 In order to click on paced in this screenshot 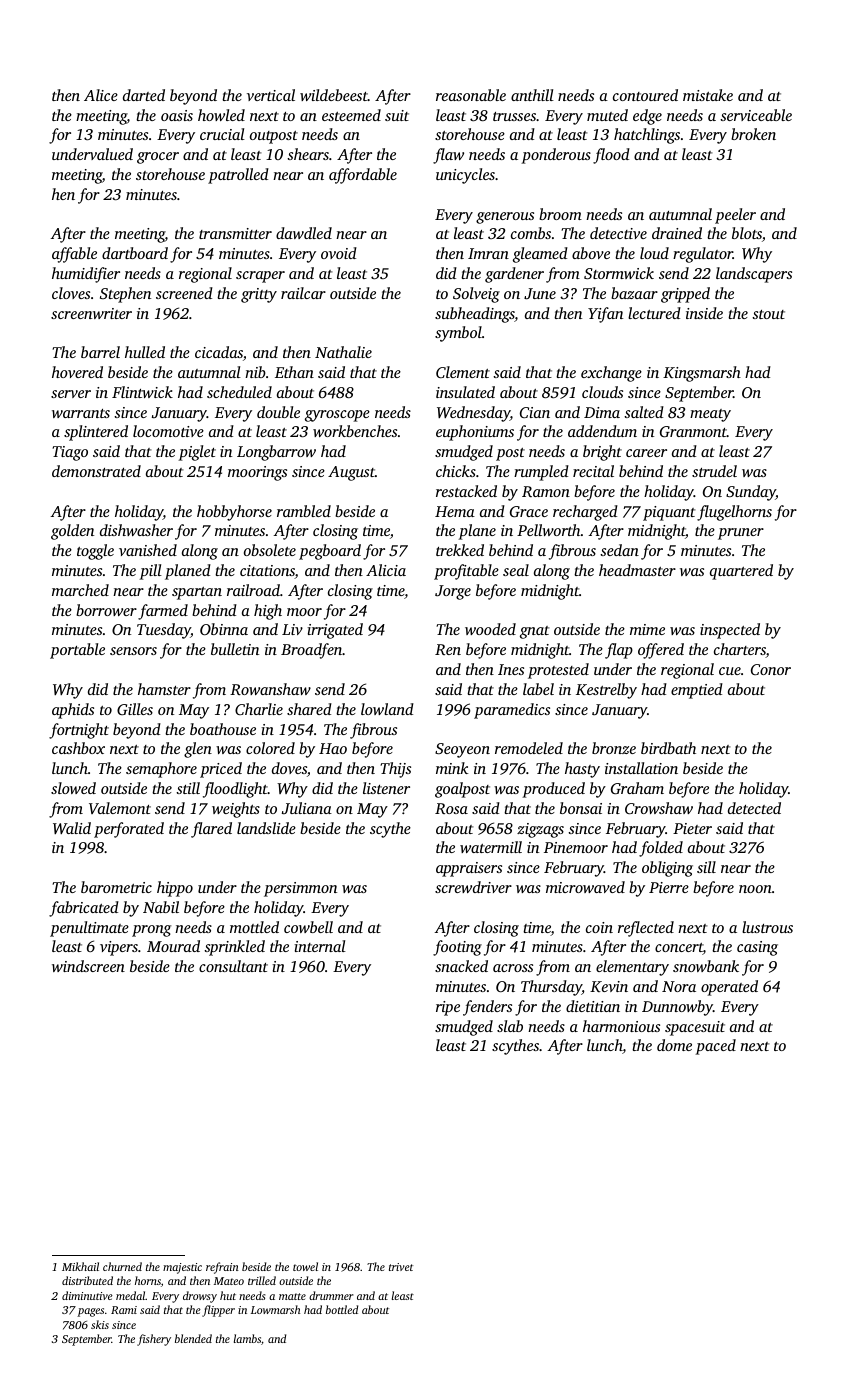, I will do `click(715, 1047)`.
